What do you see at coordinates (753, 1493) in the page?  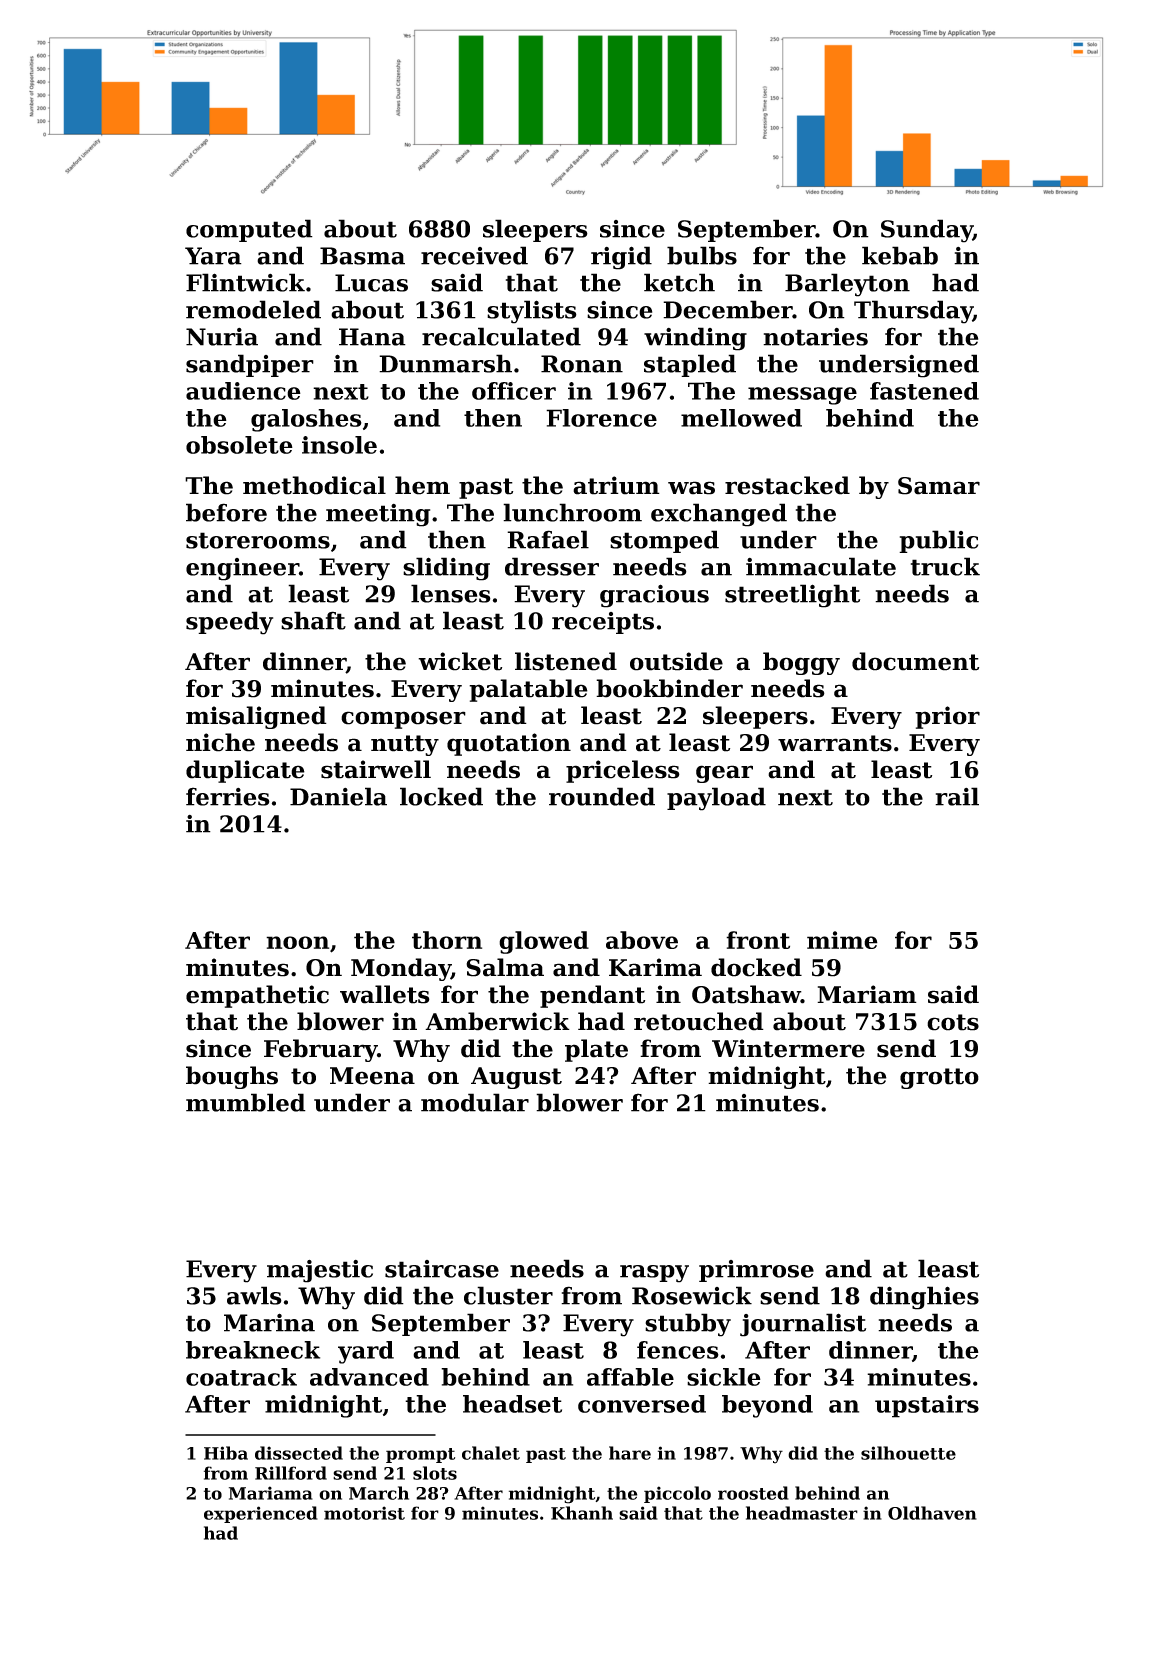 I see `roosted` at bounding box center [753, 1493].
